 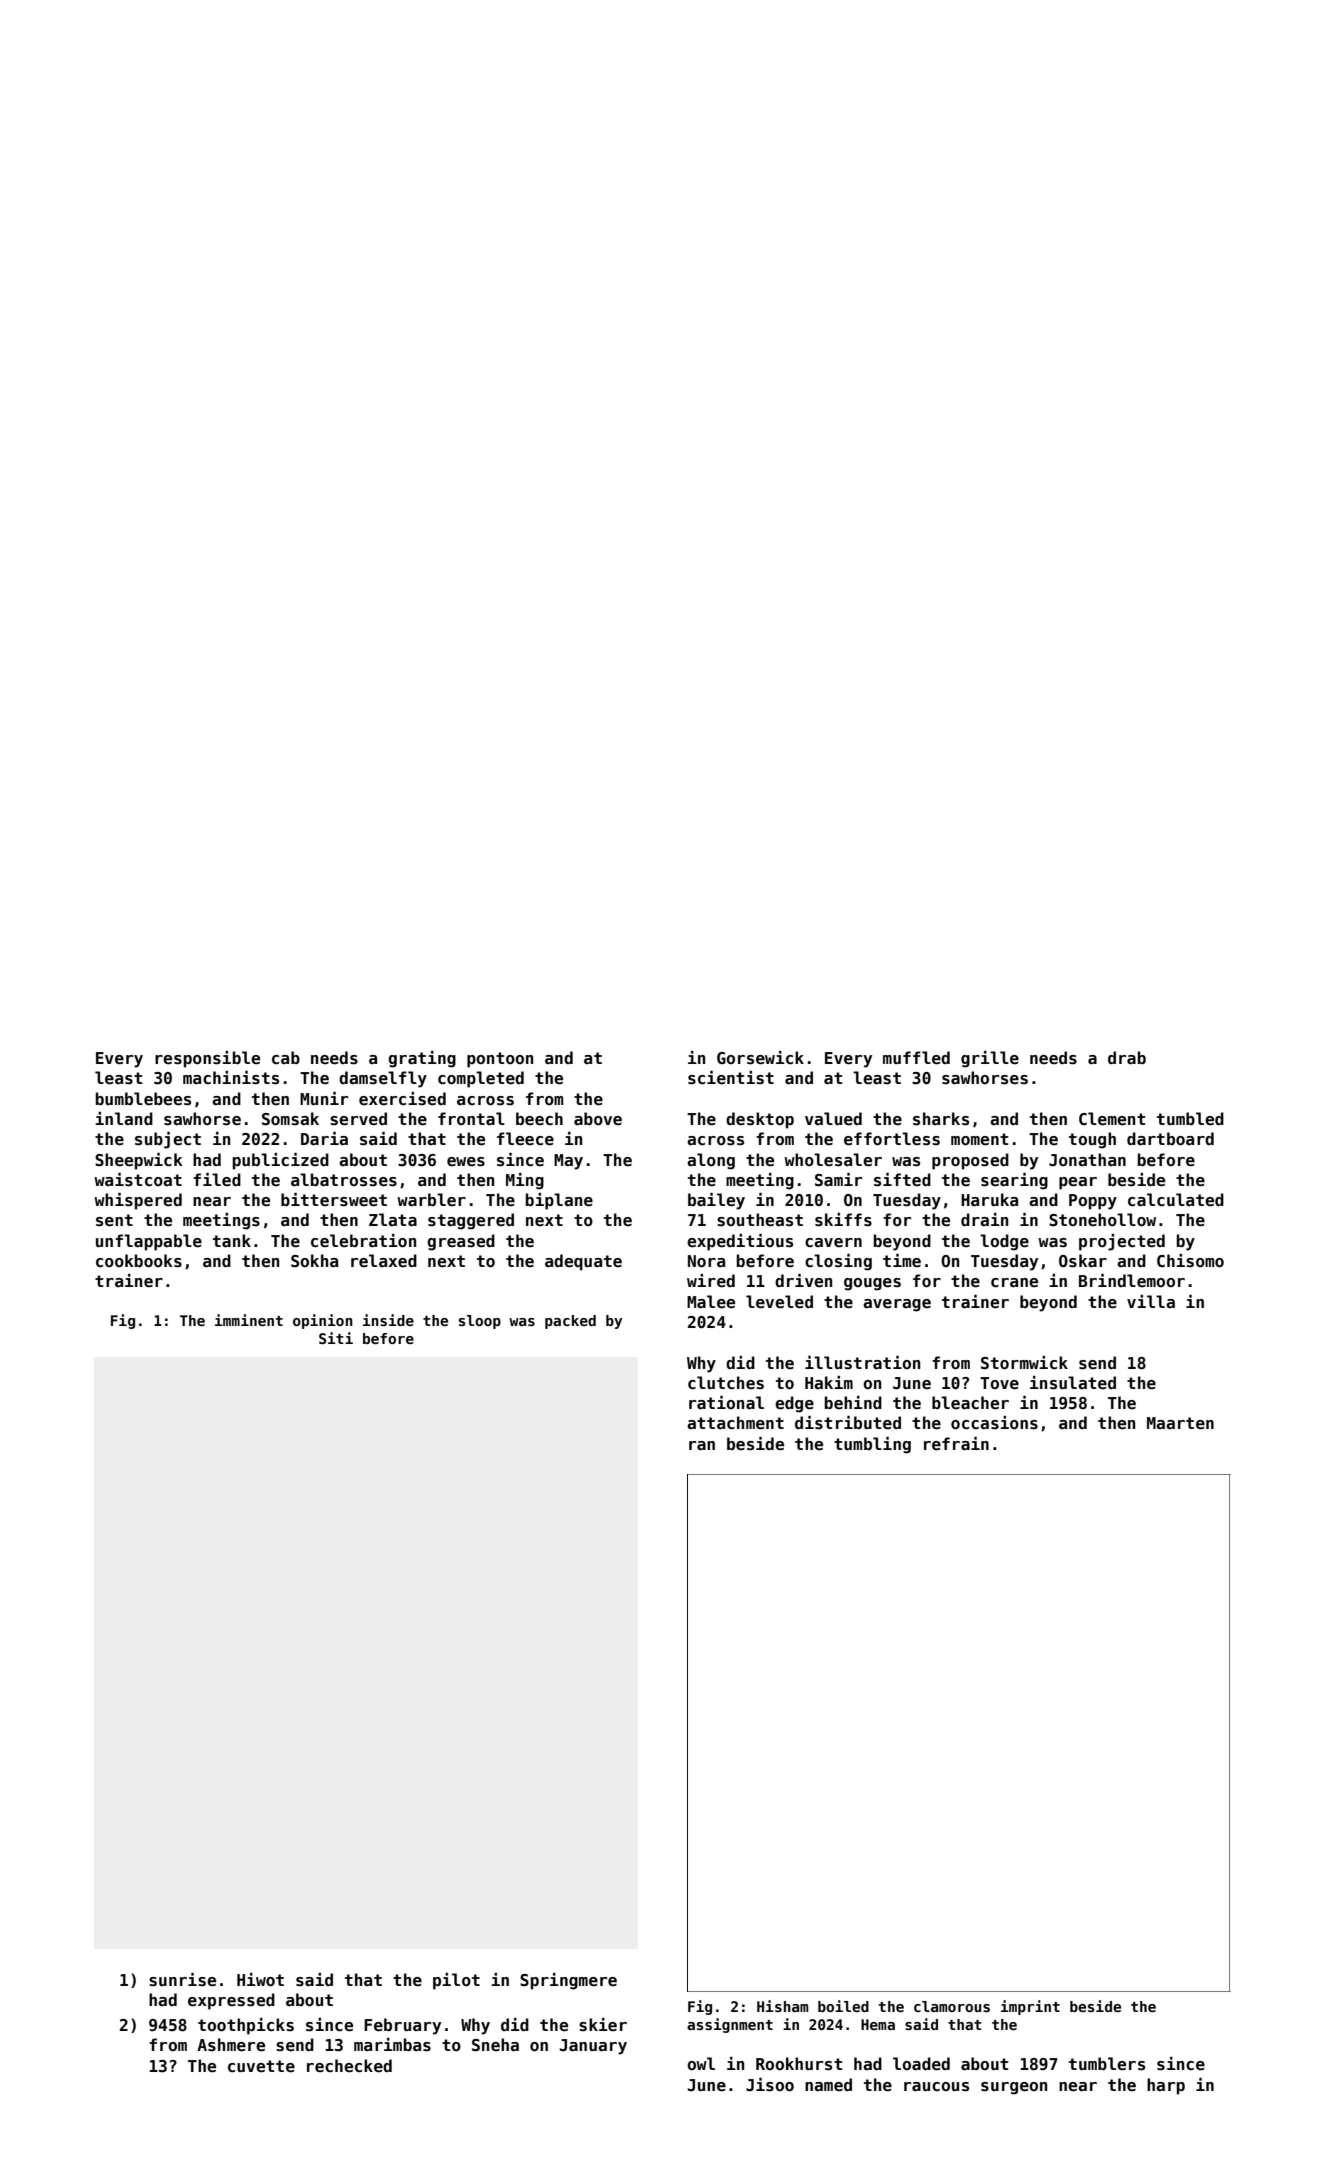 What do you see at coordinates (500, 1060) in the screenshot?
I see `pontoon` at bounding box center [500, 1060].
